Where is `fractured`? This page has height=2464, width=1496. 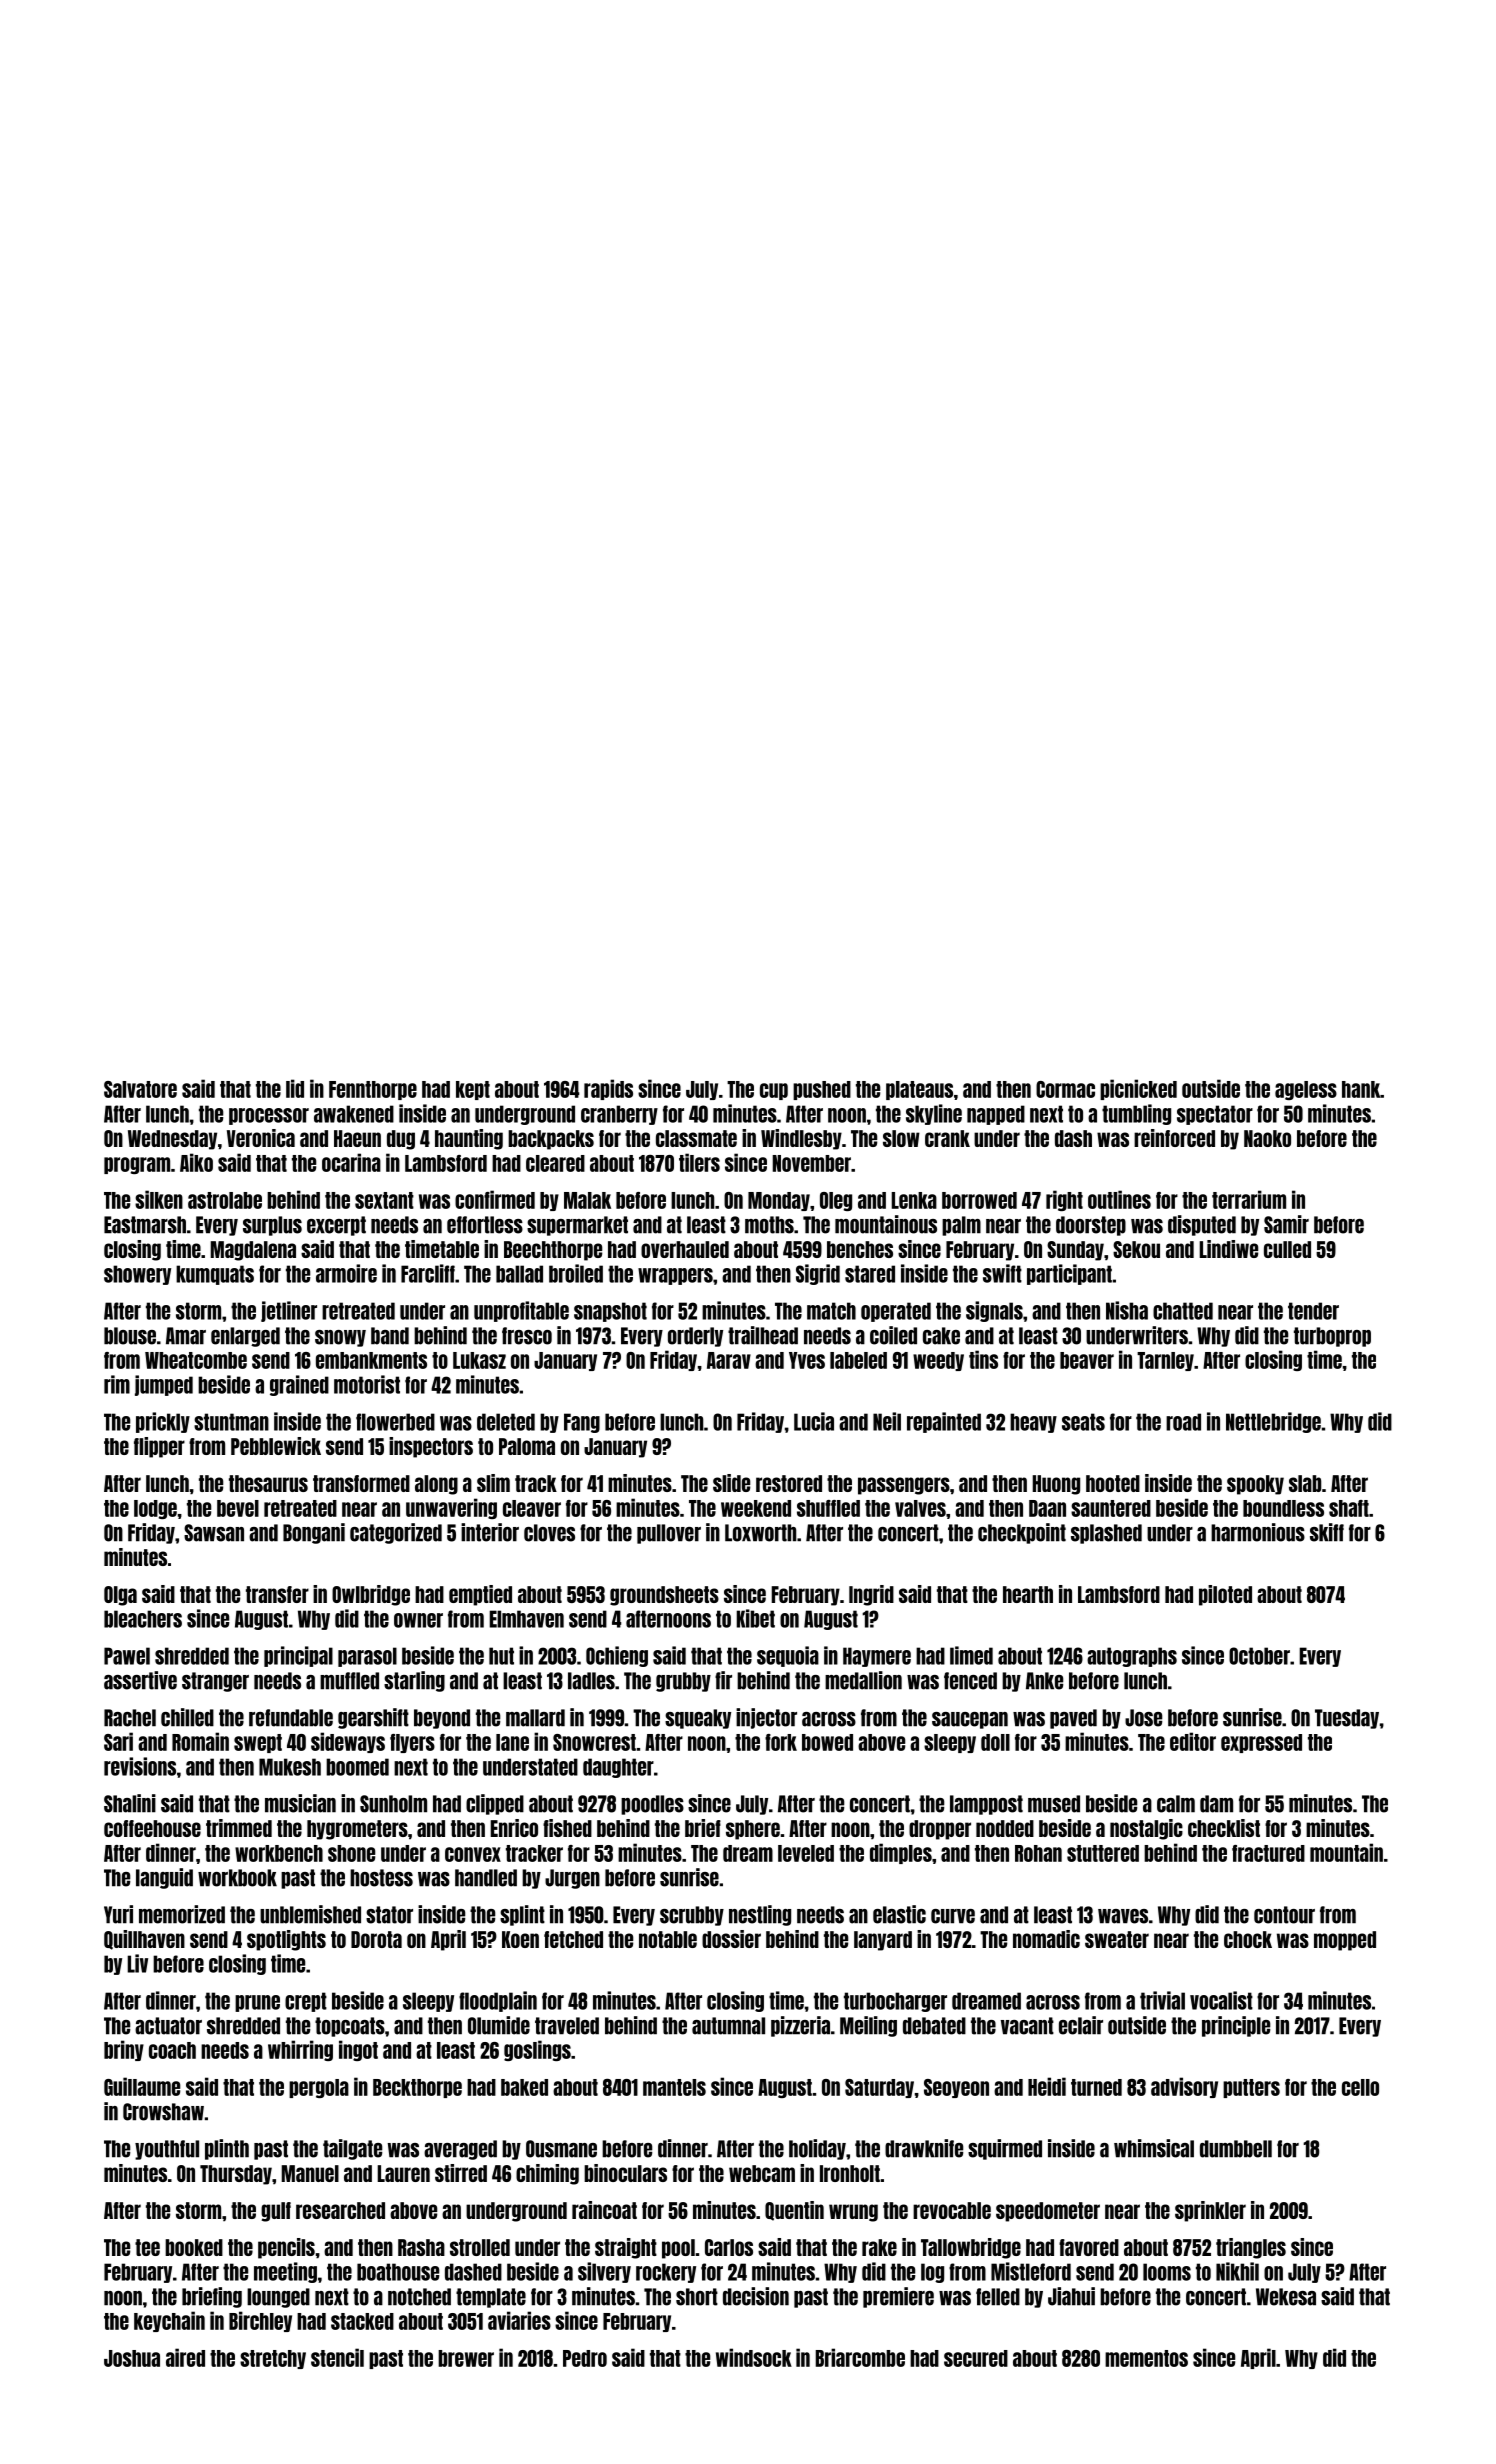 fractured is located at coordinates (1268, 1853).
